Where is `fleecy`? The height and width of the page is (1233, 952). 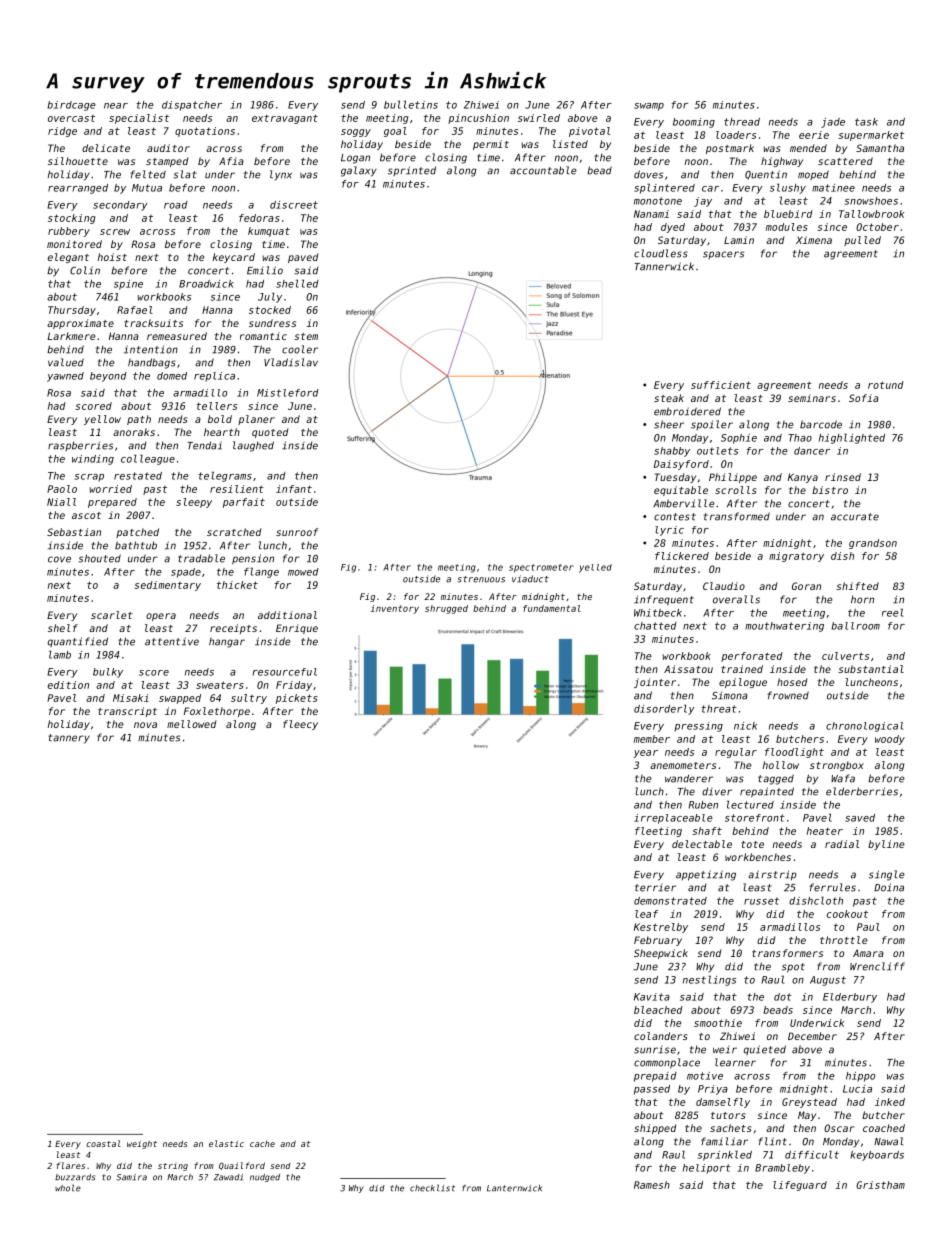 fleecy is located at coordinates (300, 725).
